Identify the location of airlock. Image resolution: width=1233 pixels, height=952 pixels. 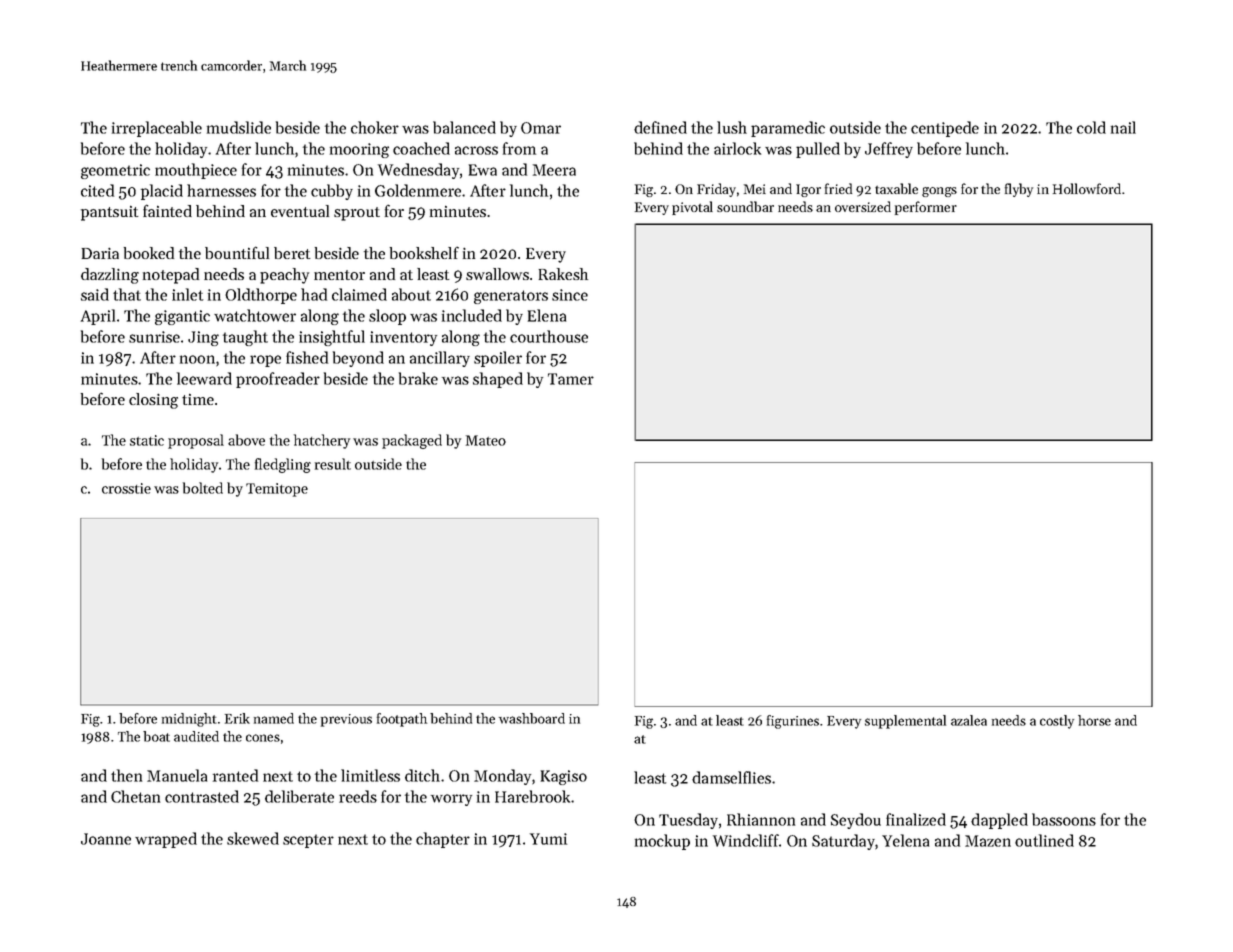
(737, 148).
